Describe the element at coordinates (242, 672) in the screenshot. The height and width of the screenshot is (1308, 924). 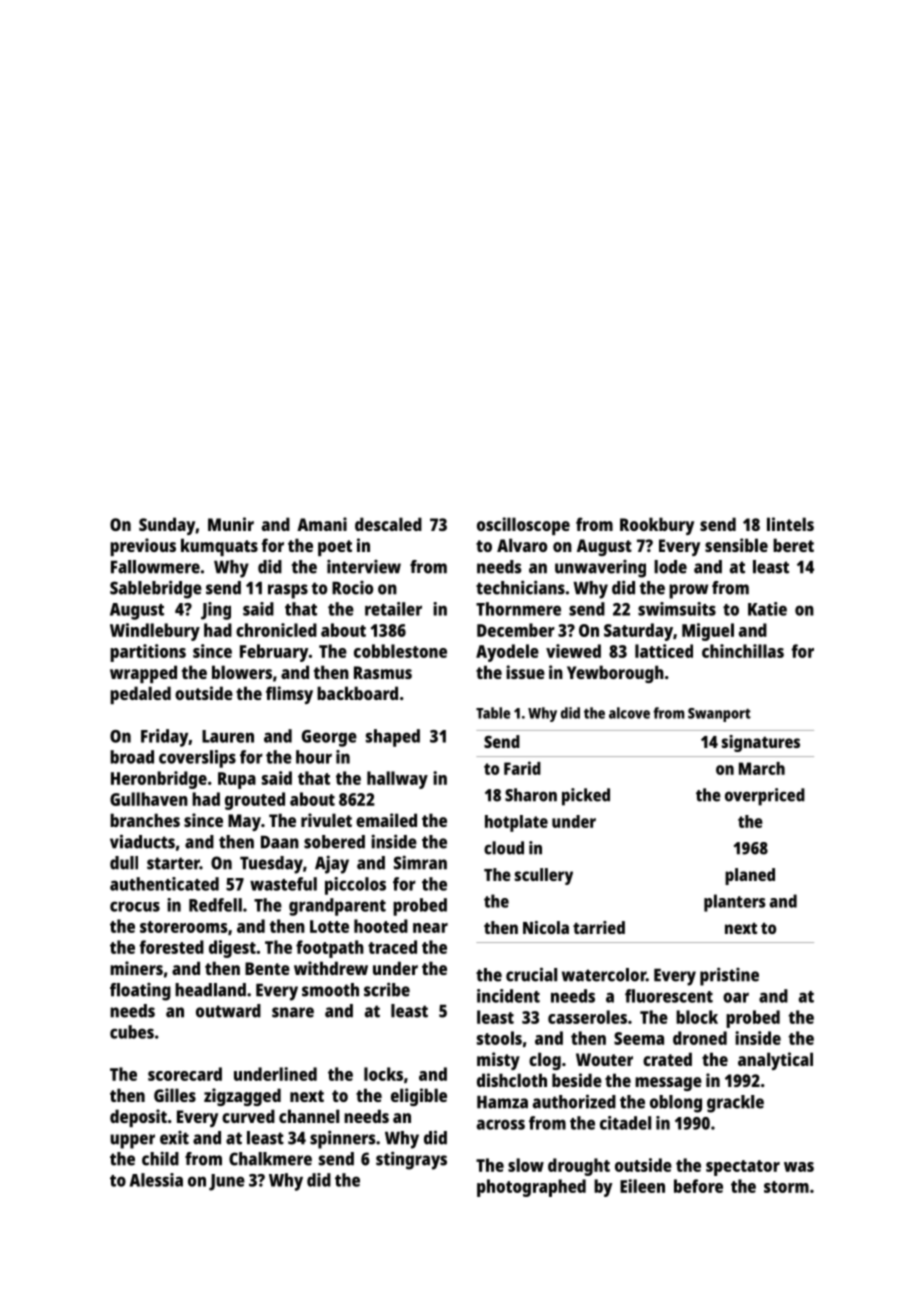
I see `blowers` at that location.
